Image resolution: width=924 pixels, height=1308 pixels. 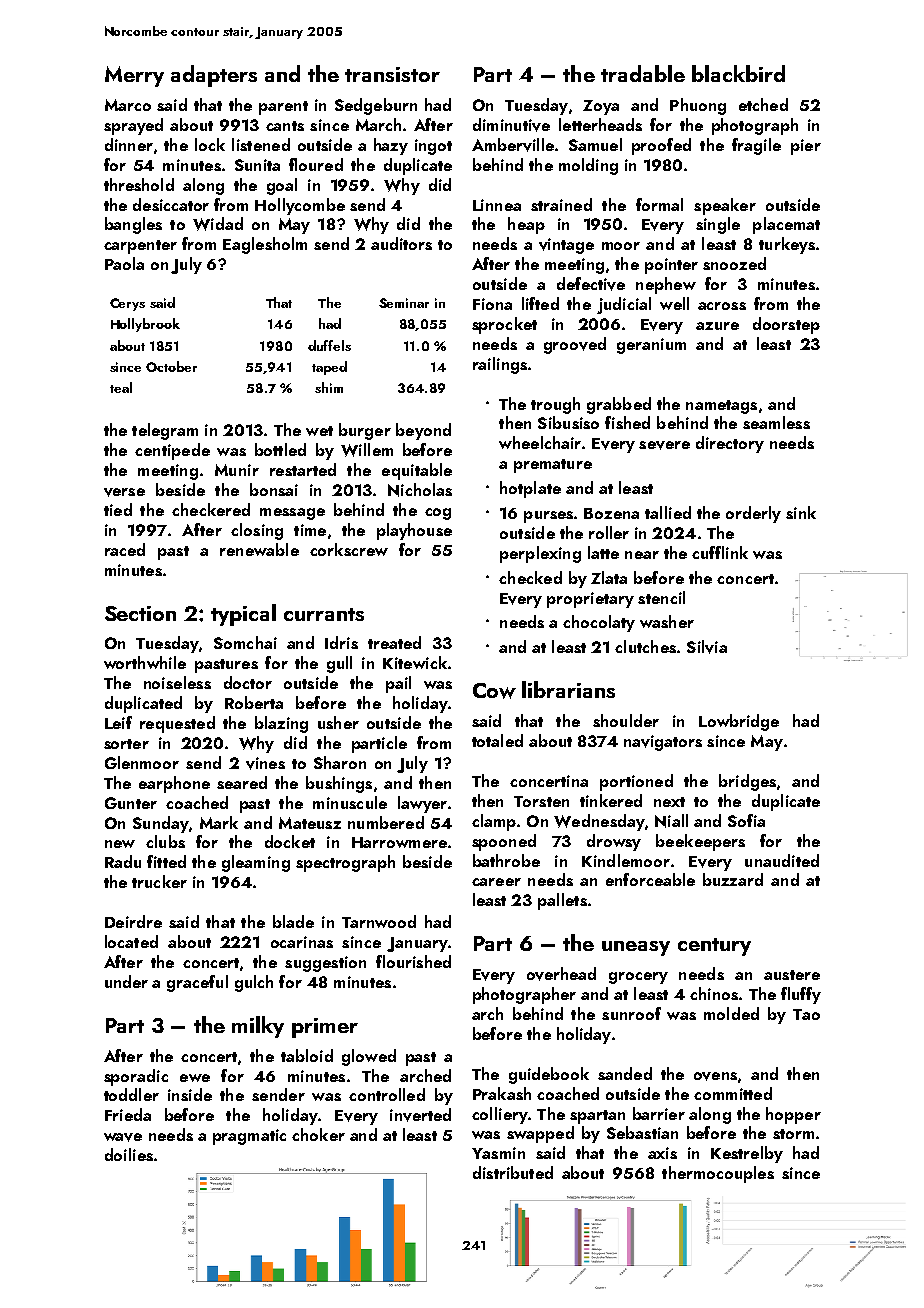 I want to click on axis, so click(x=662, y=1153).
